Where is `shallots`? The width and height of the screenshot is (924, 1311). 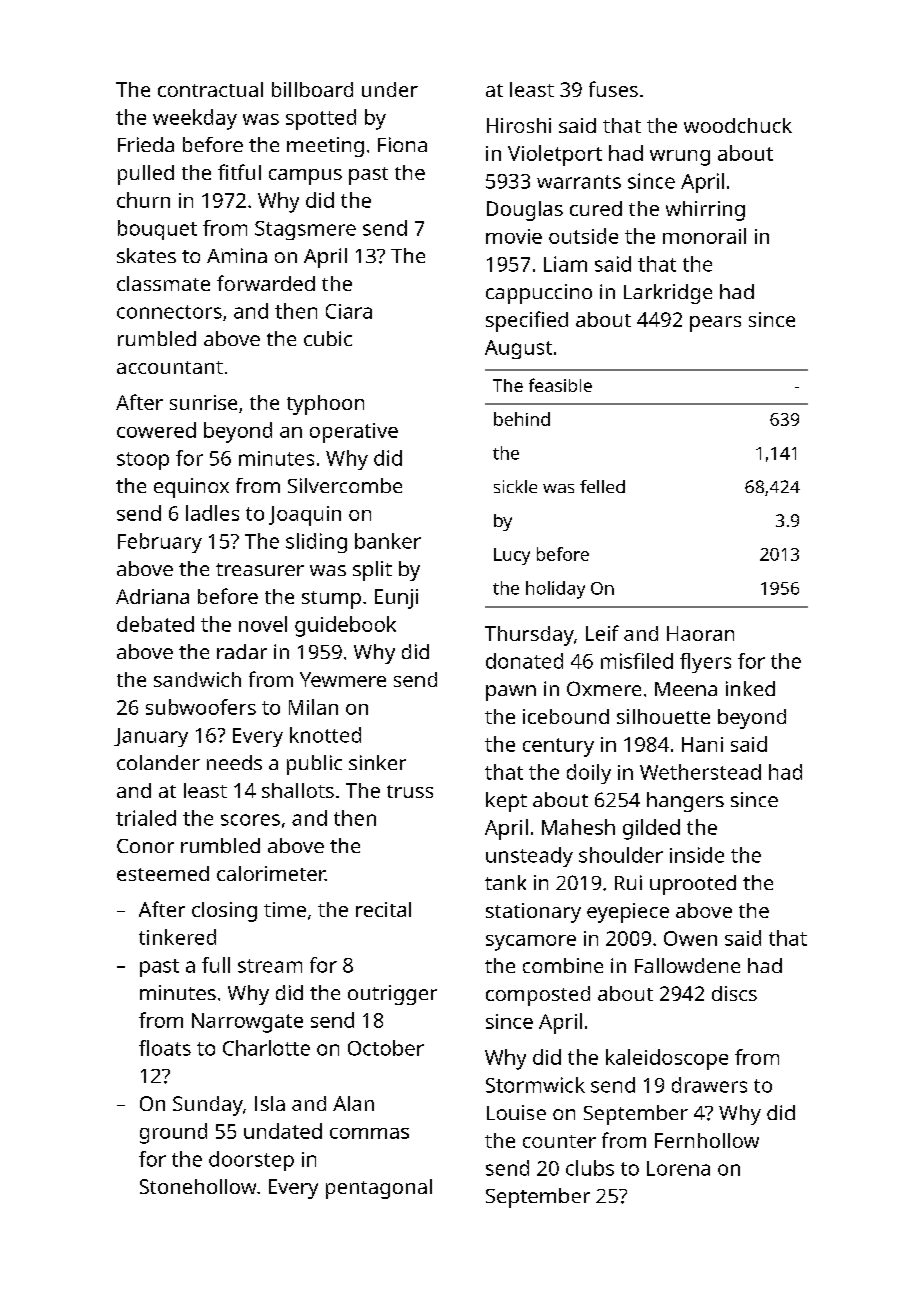
shallots is located at coordinates (298, 790).
